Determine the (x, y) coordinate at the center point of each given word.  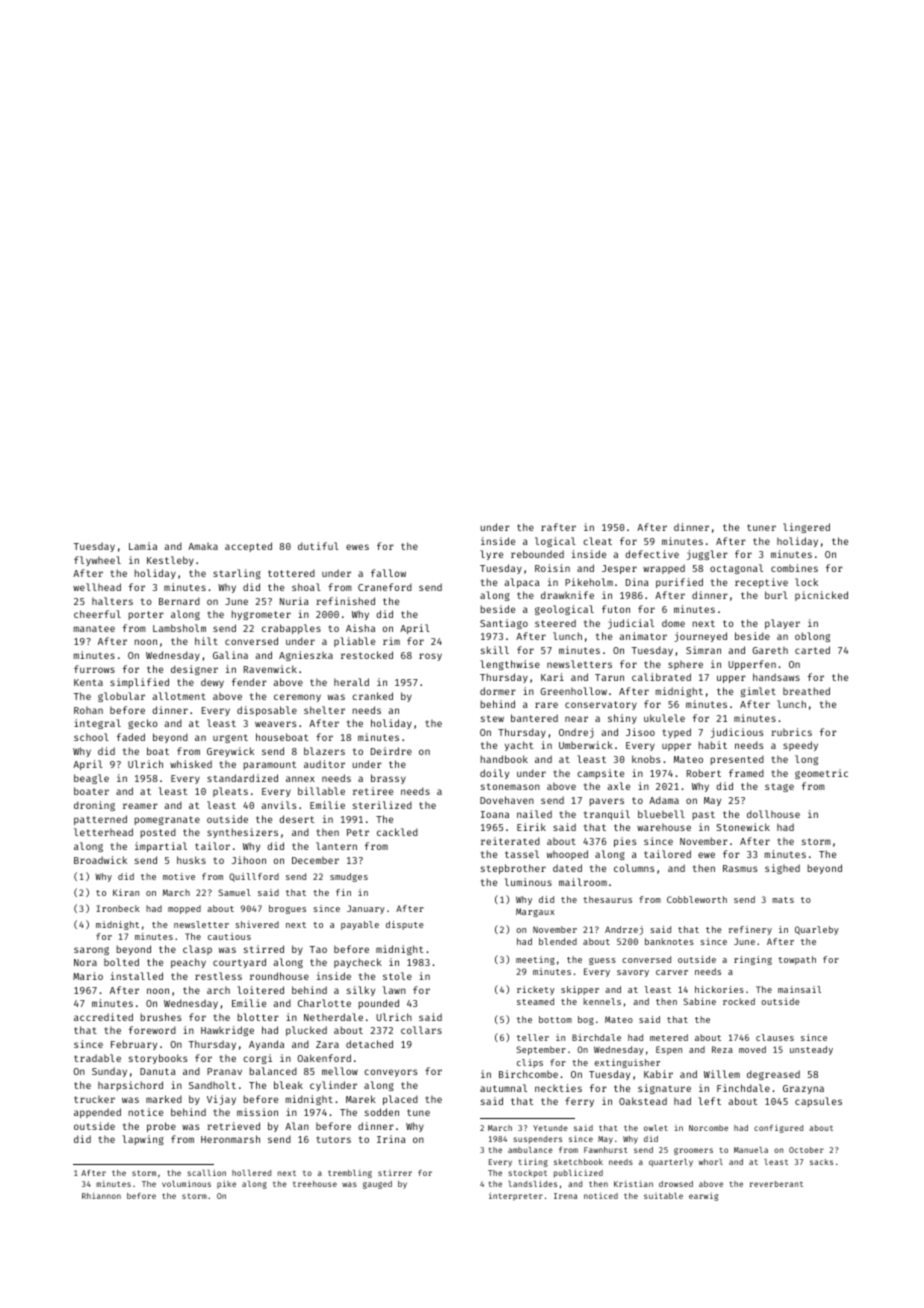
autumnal (503, 1088)
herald (351, 682)
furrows (94, 669)
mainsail (799, 989)
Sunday (109, 1072)
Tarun (609, 677)
